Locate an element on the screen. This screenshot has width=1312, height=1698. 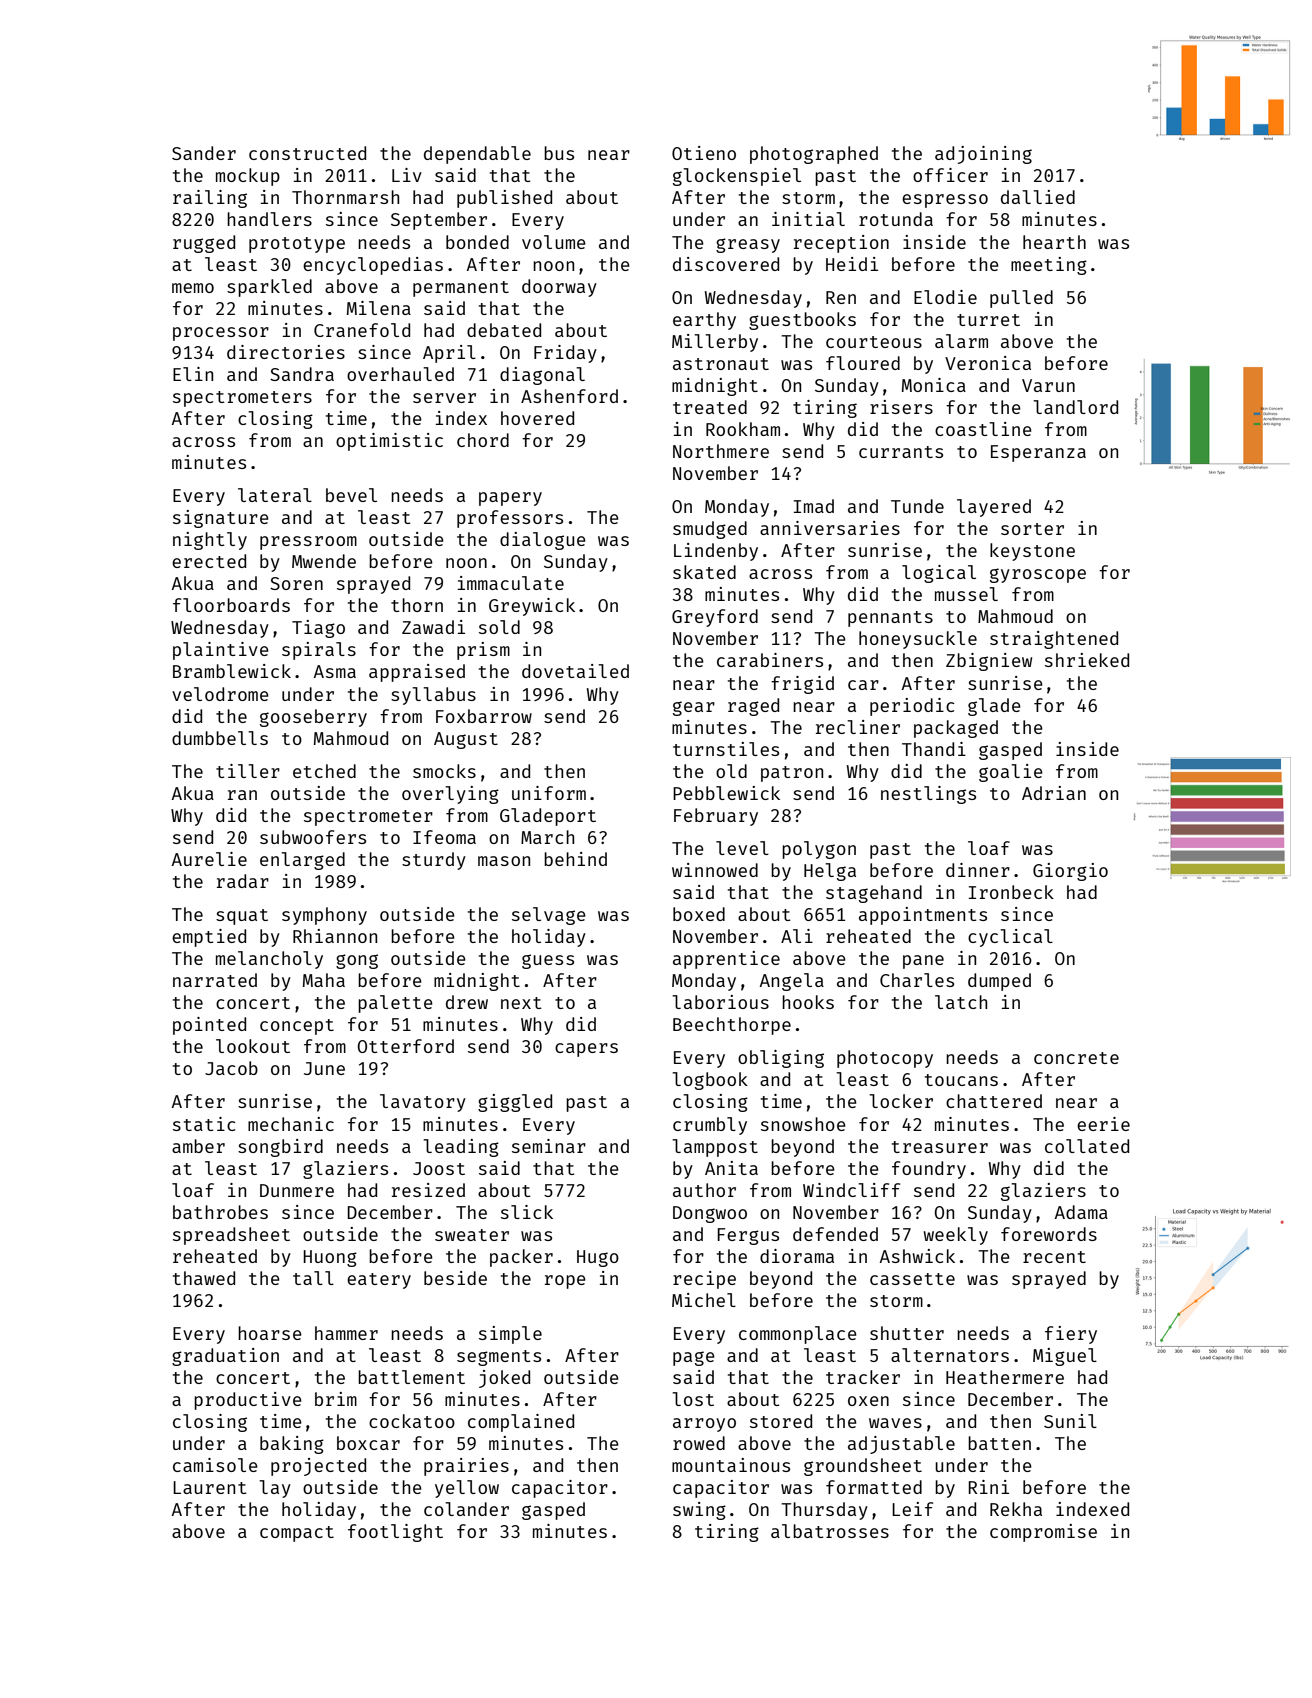
treated is located at coordinates (710, 407).
